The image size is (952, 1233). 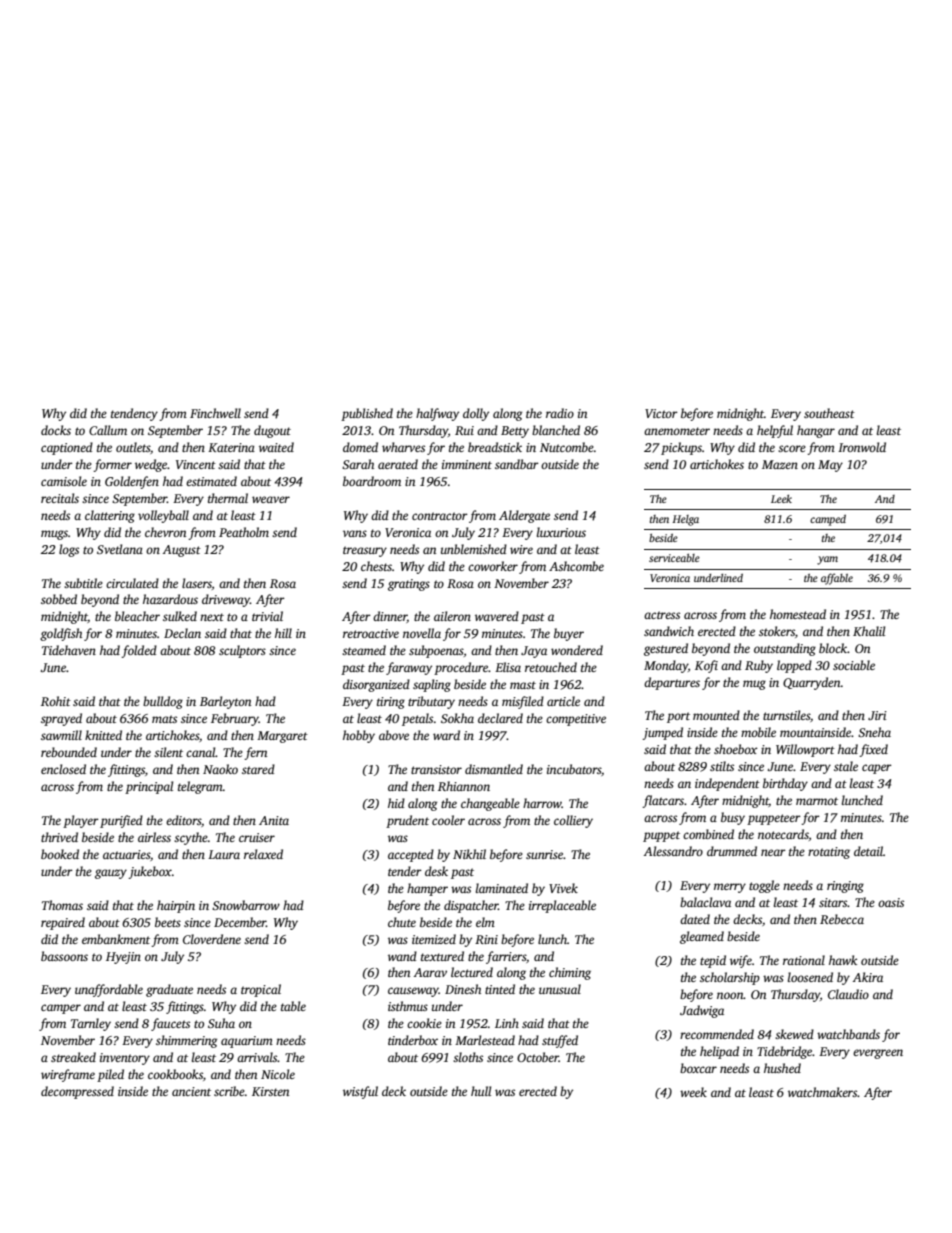 What do you see at coordinates (186, 1041) in the page?
I see `shimmering` at bounding box center [186, 1041].
